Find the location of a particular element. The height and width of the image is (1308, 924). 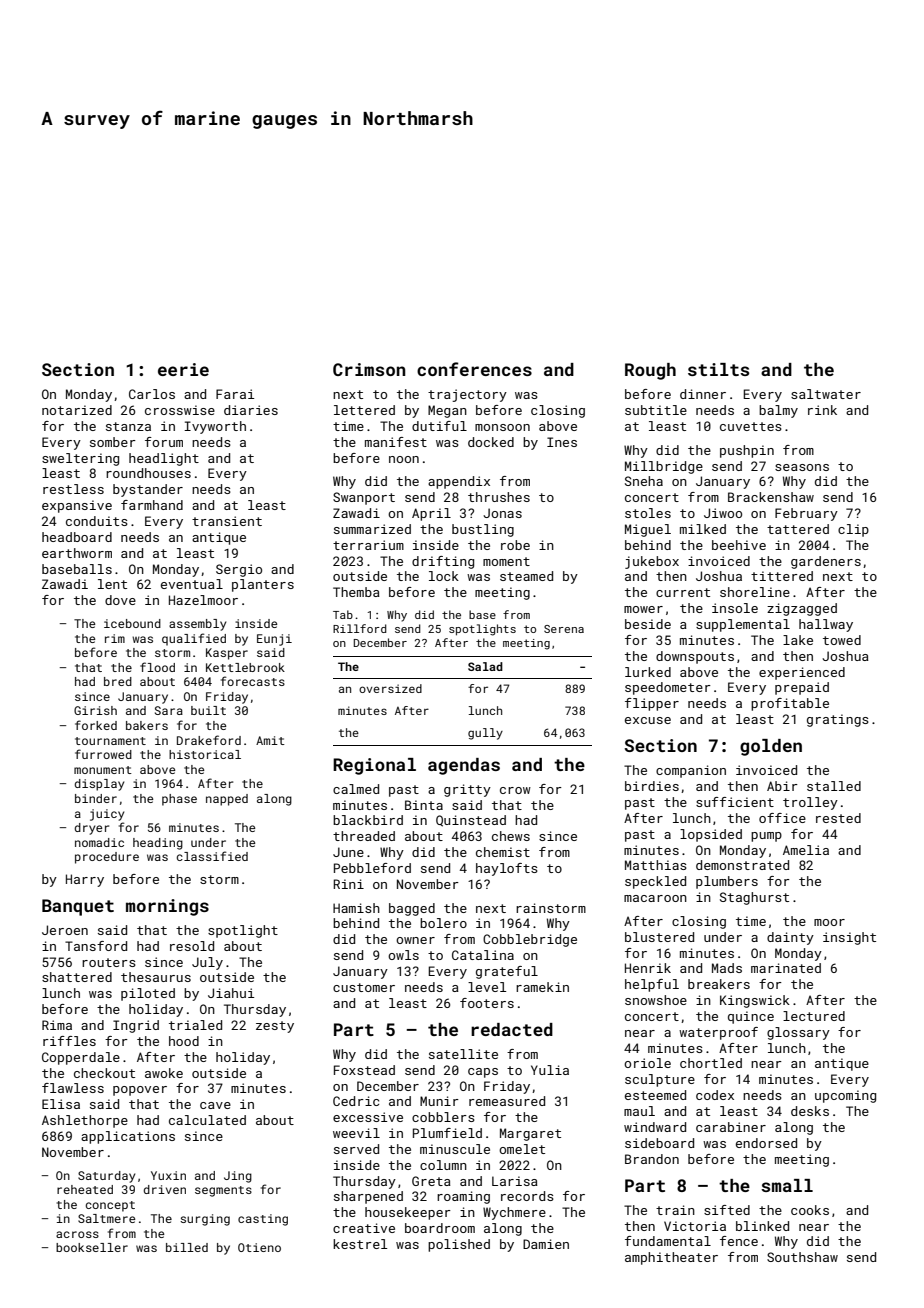

appendix is located at coordinates (459, 482).
